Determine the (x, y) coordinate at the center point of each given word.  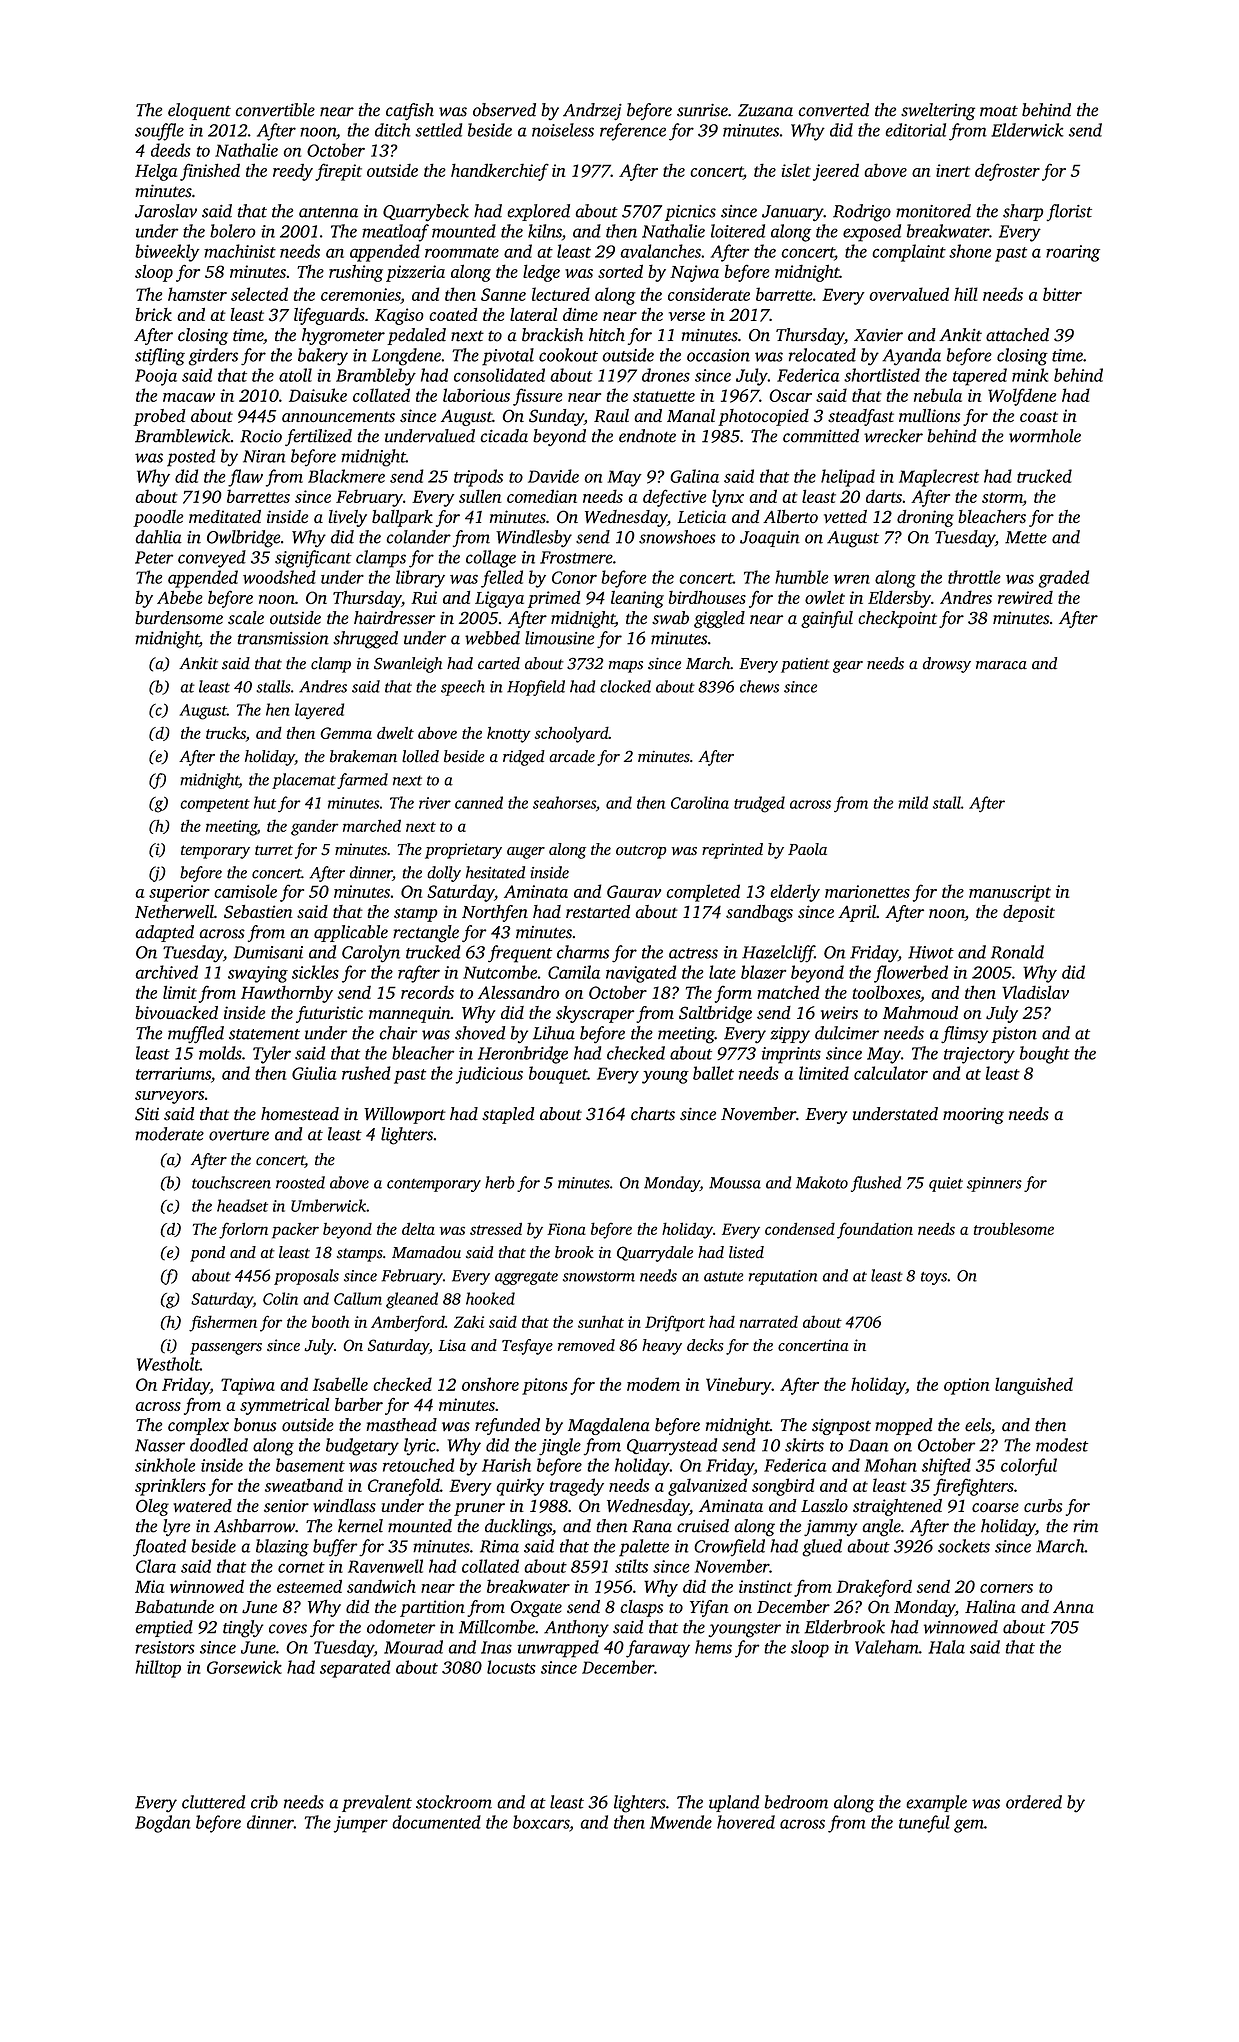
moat (999, 111)
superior (179, 893)
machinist (240, 251)
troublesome (1014, 1229)
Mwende (681, 1822)
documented (436, 1822)
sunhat (601, 1321)
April (857, 913)
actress (693, 953)
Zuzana (765, 110)
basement (310, 1465)
